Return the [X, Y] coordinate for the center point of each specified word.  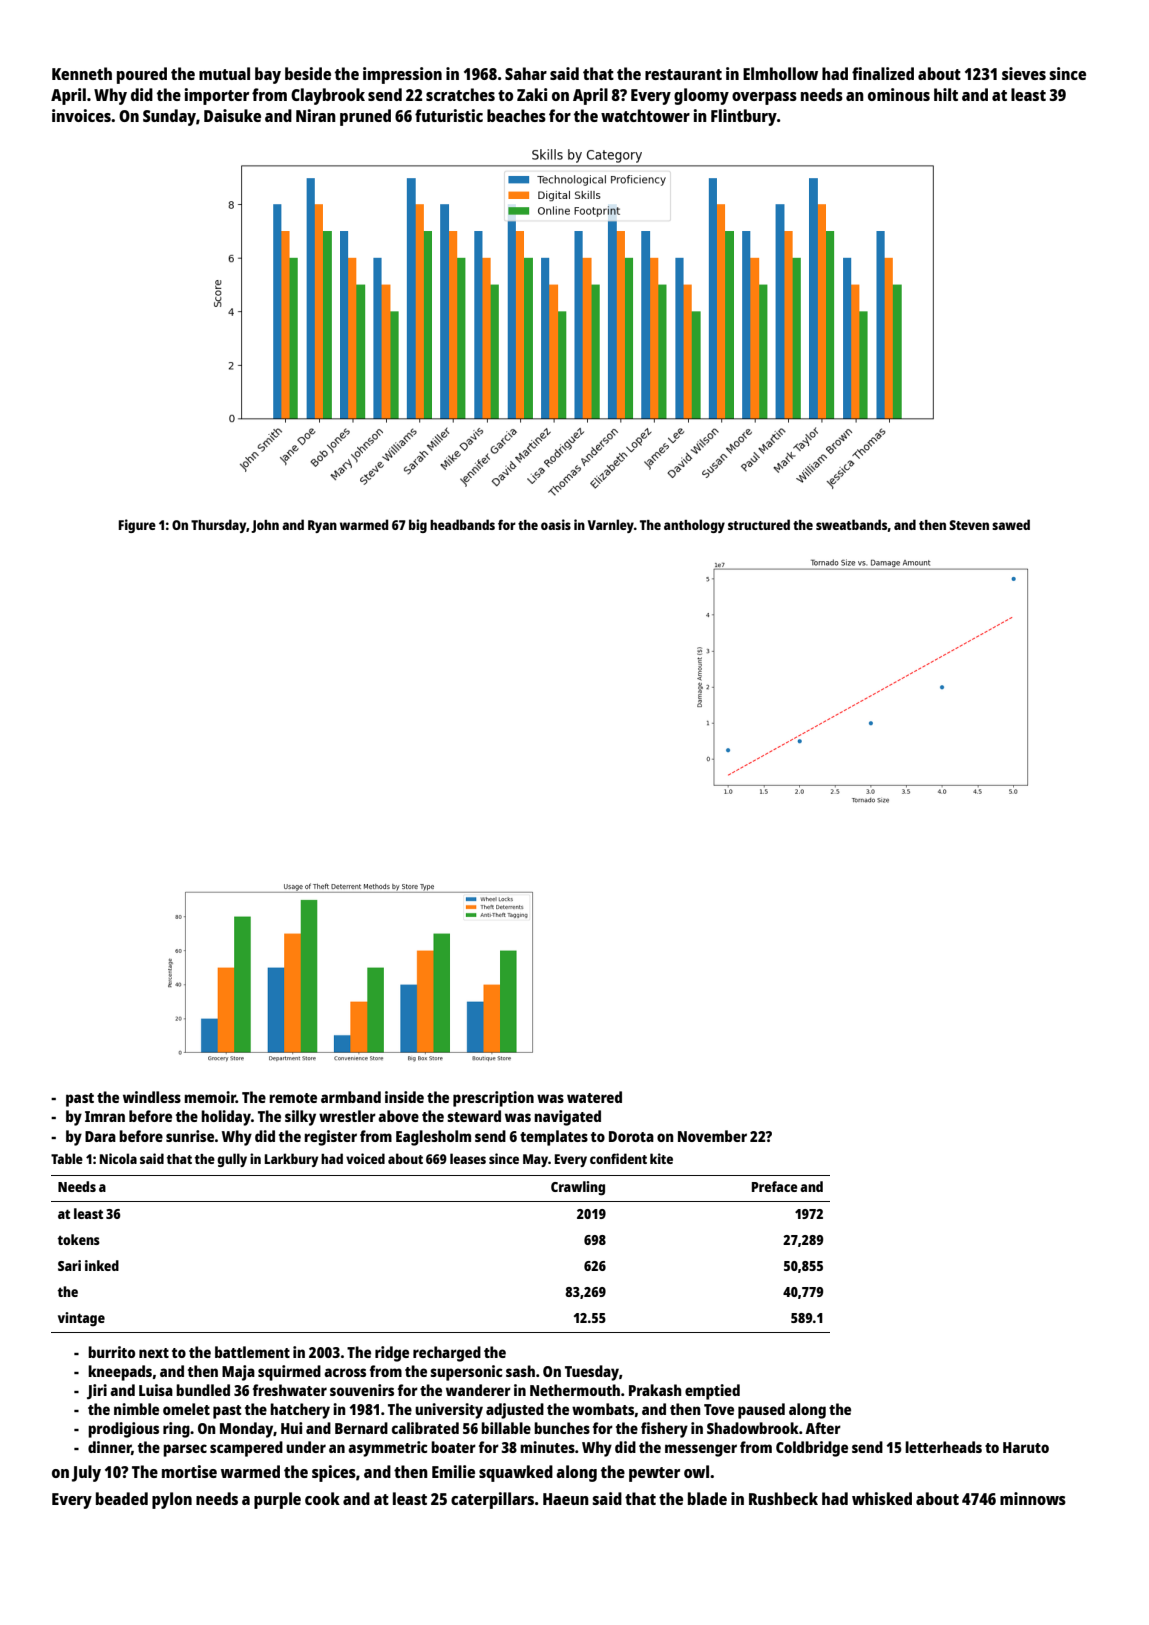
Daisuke [232, 115]
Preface [775, 1186]
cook [322, 1498]
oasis [556, 524]
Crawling [578, 1188]
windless [152, 1097]
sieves [1024, 73]
